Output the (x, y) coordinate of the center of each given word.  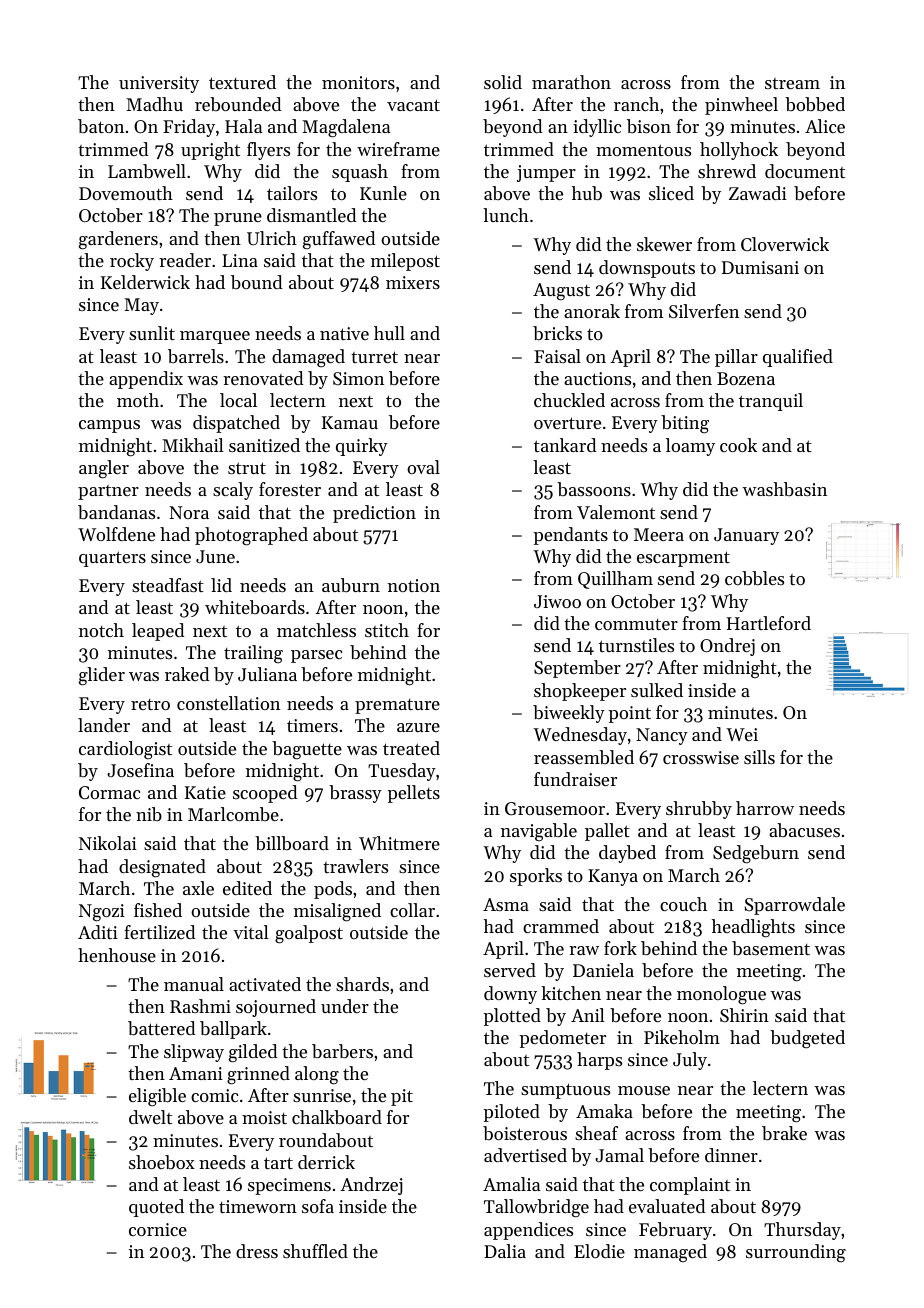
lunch (506, 215)
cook (738, 445)
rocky (132, 262)
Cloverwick (785, 244)
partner (108, 492)
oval (423, 467)
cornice (158, 1229)
